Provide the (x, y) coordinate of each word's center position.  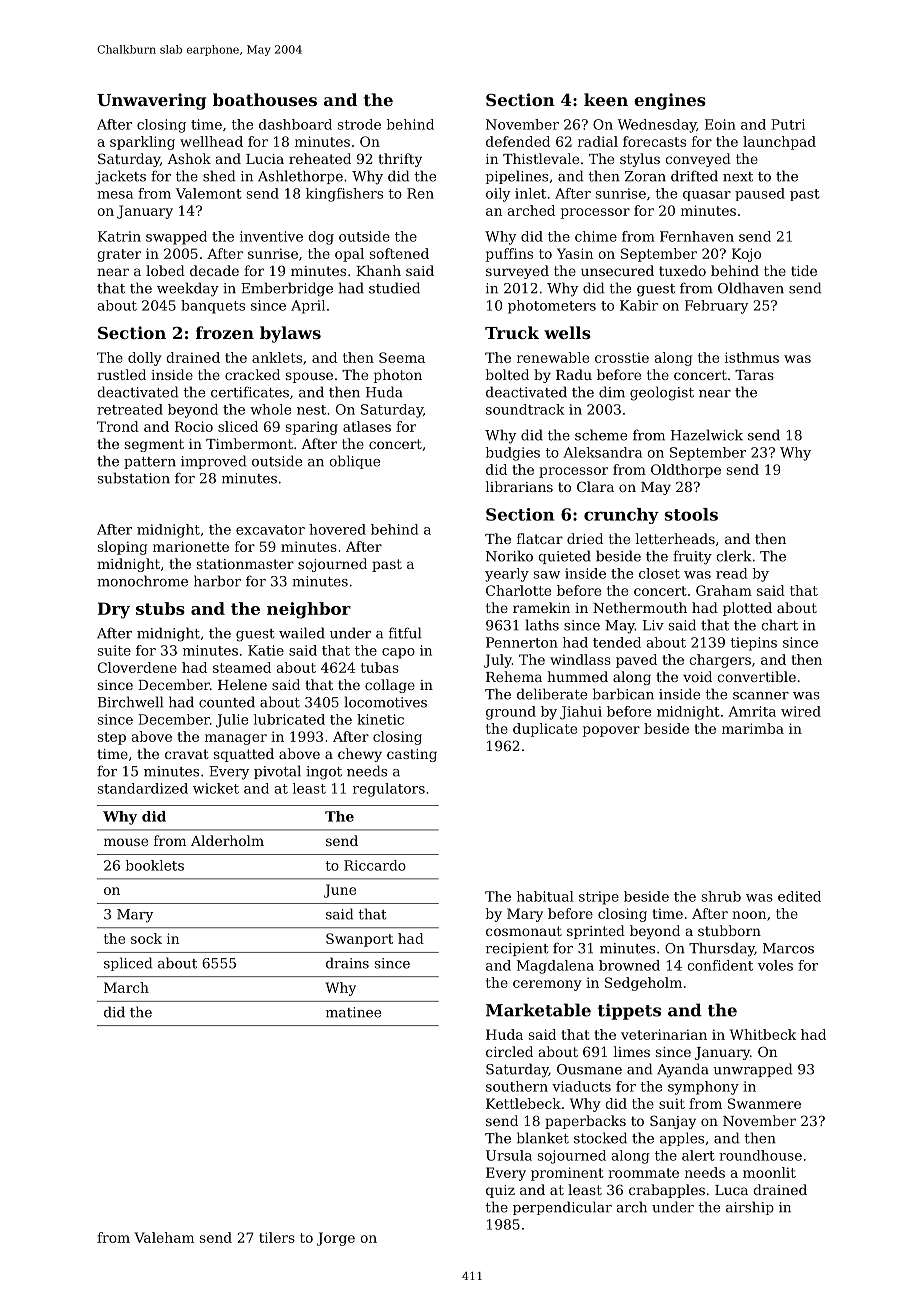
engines (670, 101)
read (731, 573)
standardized (143, 788)
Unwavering (151, 101)
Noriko (509, 556)
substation (134, 478)
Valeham (164, 1237)
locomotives (385, 702)
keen (606, 99)
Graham (724, 590)
